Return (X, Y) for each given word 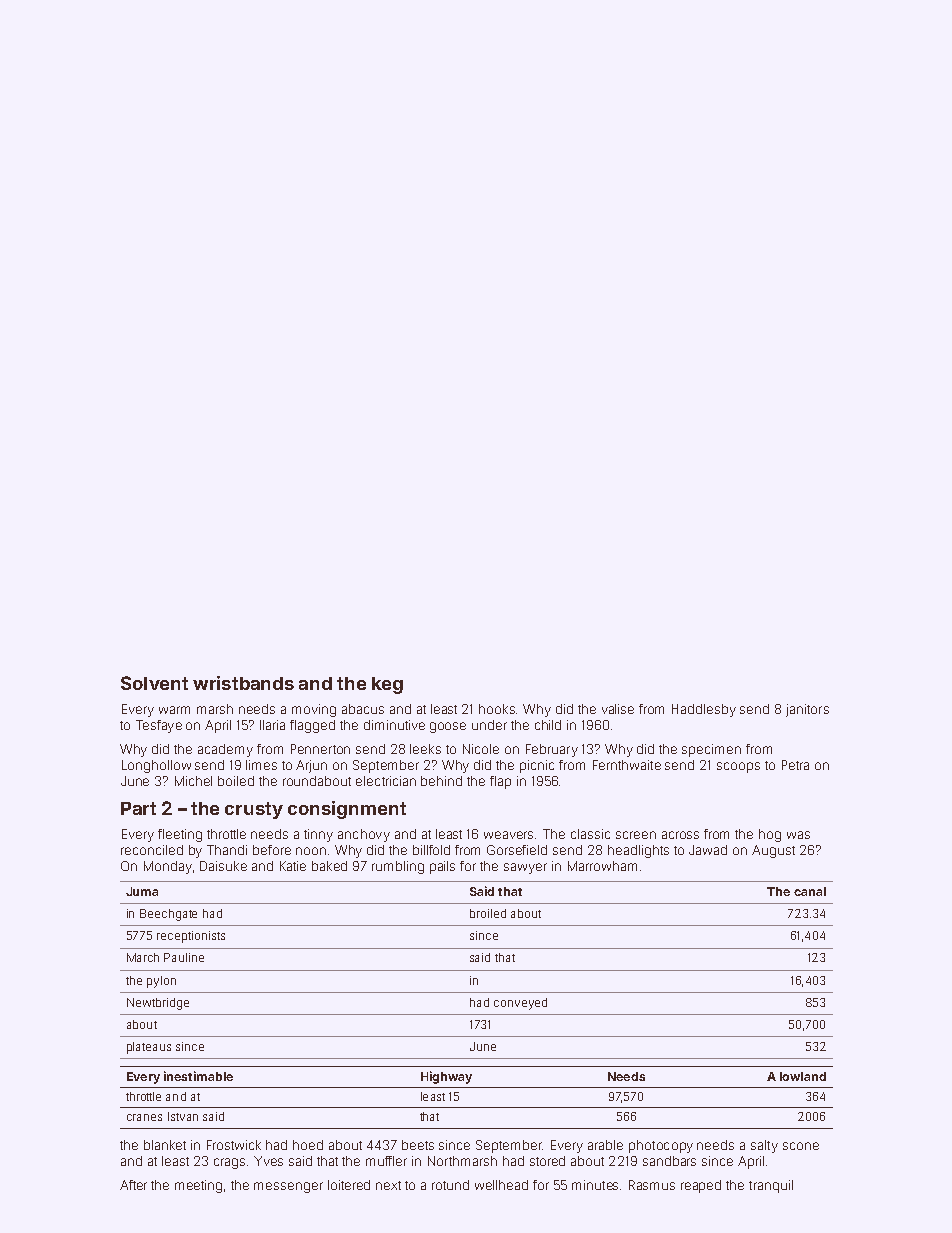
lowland (803, 1076)
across (680, 835)
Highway (446, 1077)
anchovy (364, 835)
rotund (450, 1185)
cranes (144, 1117)
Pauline (184, 957)
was (798, 835)
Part (138, 808)
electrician (386, 781)
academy (225, 750)
